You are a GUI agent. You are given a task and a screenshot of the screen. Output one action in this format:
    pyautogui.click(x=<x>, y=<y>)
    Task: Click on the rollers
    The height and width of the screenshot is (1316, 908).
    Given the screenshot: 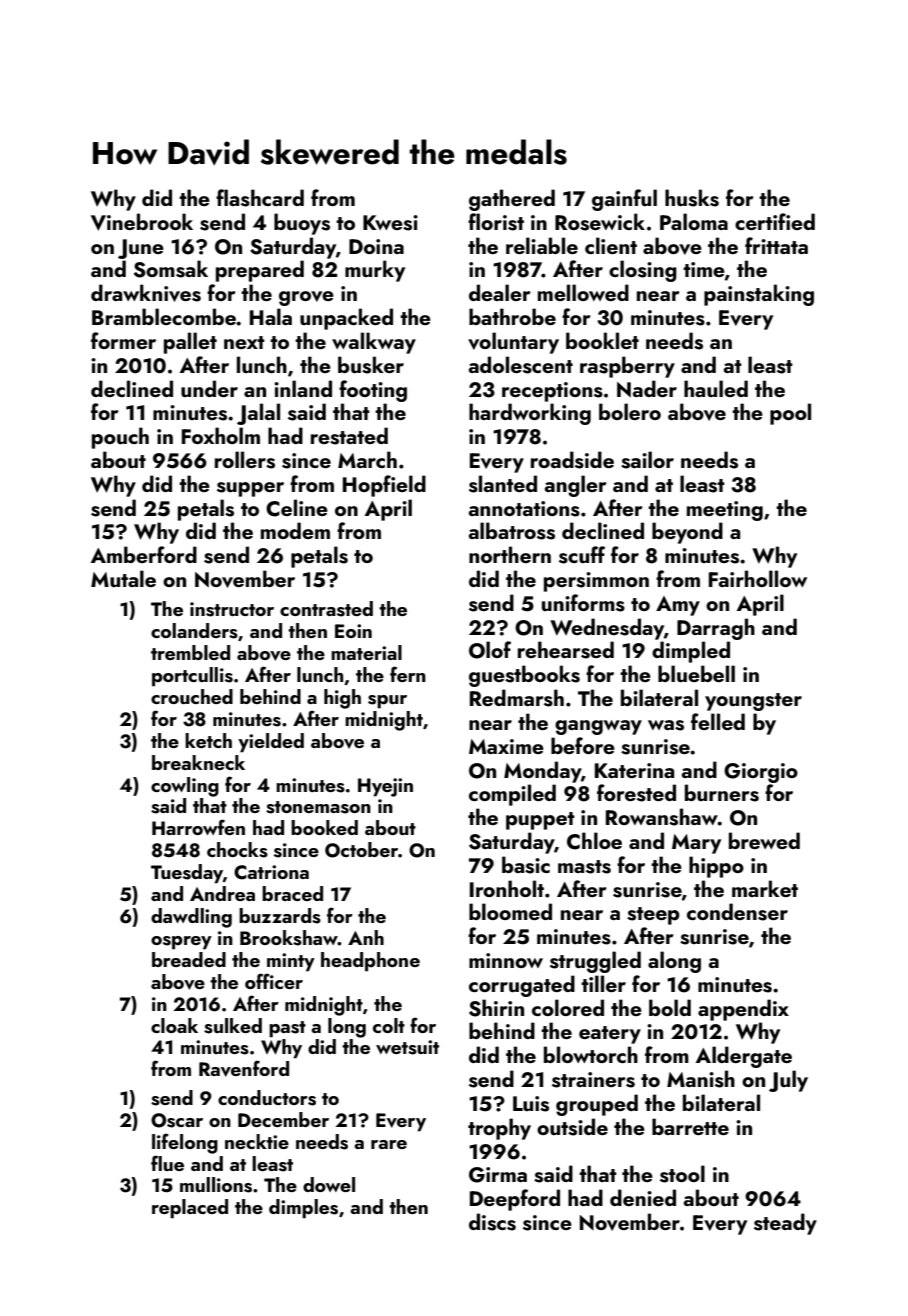 What is the action you would take?
    pyautogui.click(x=245, y=460)
